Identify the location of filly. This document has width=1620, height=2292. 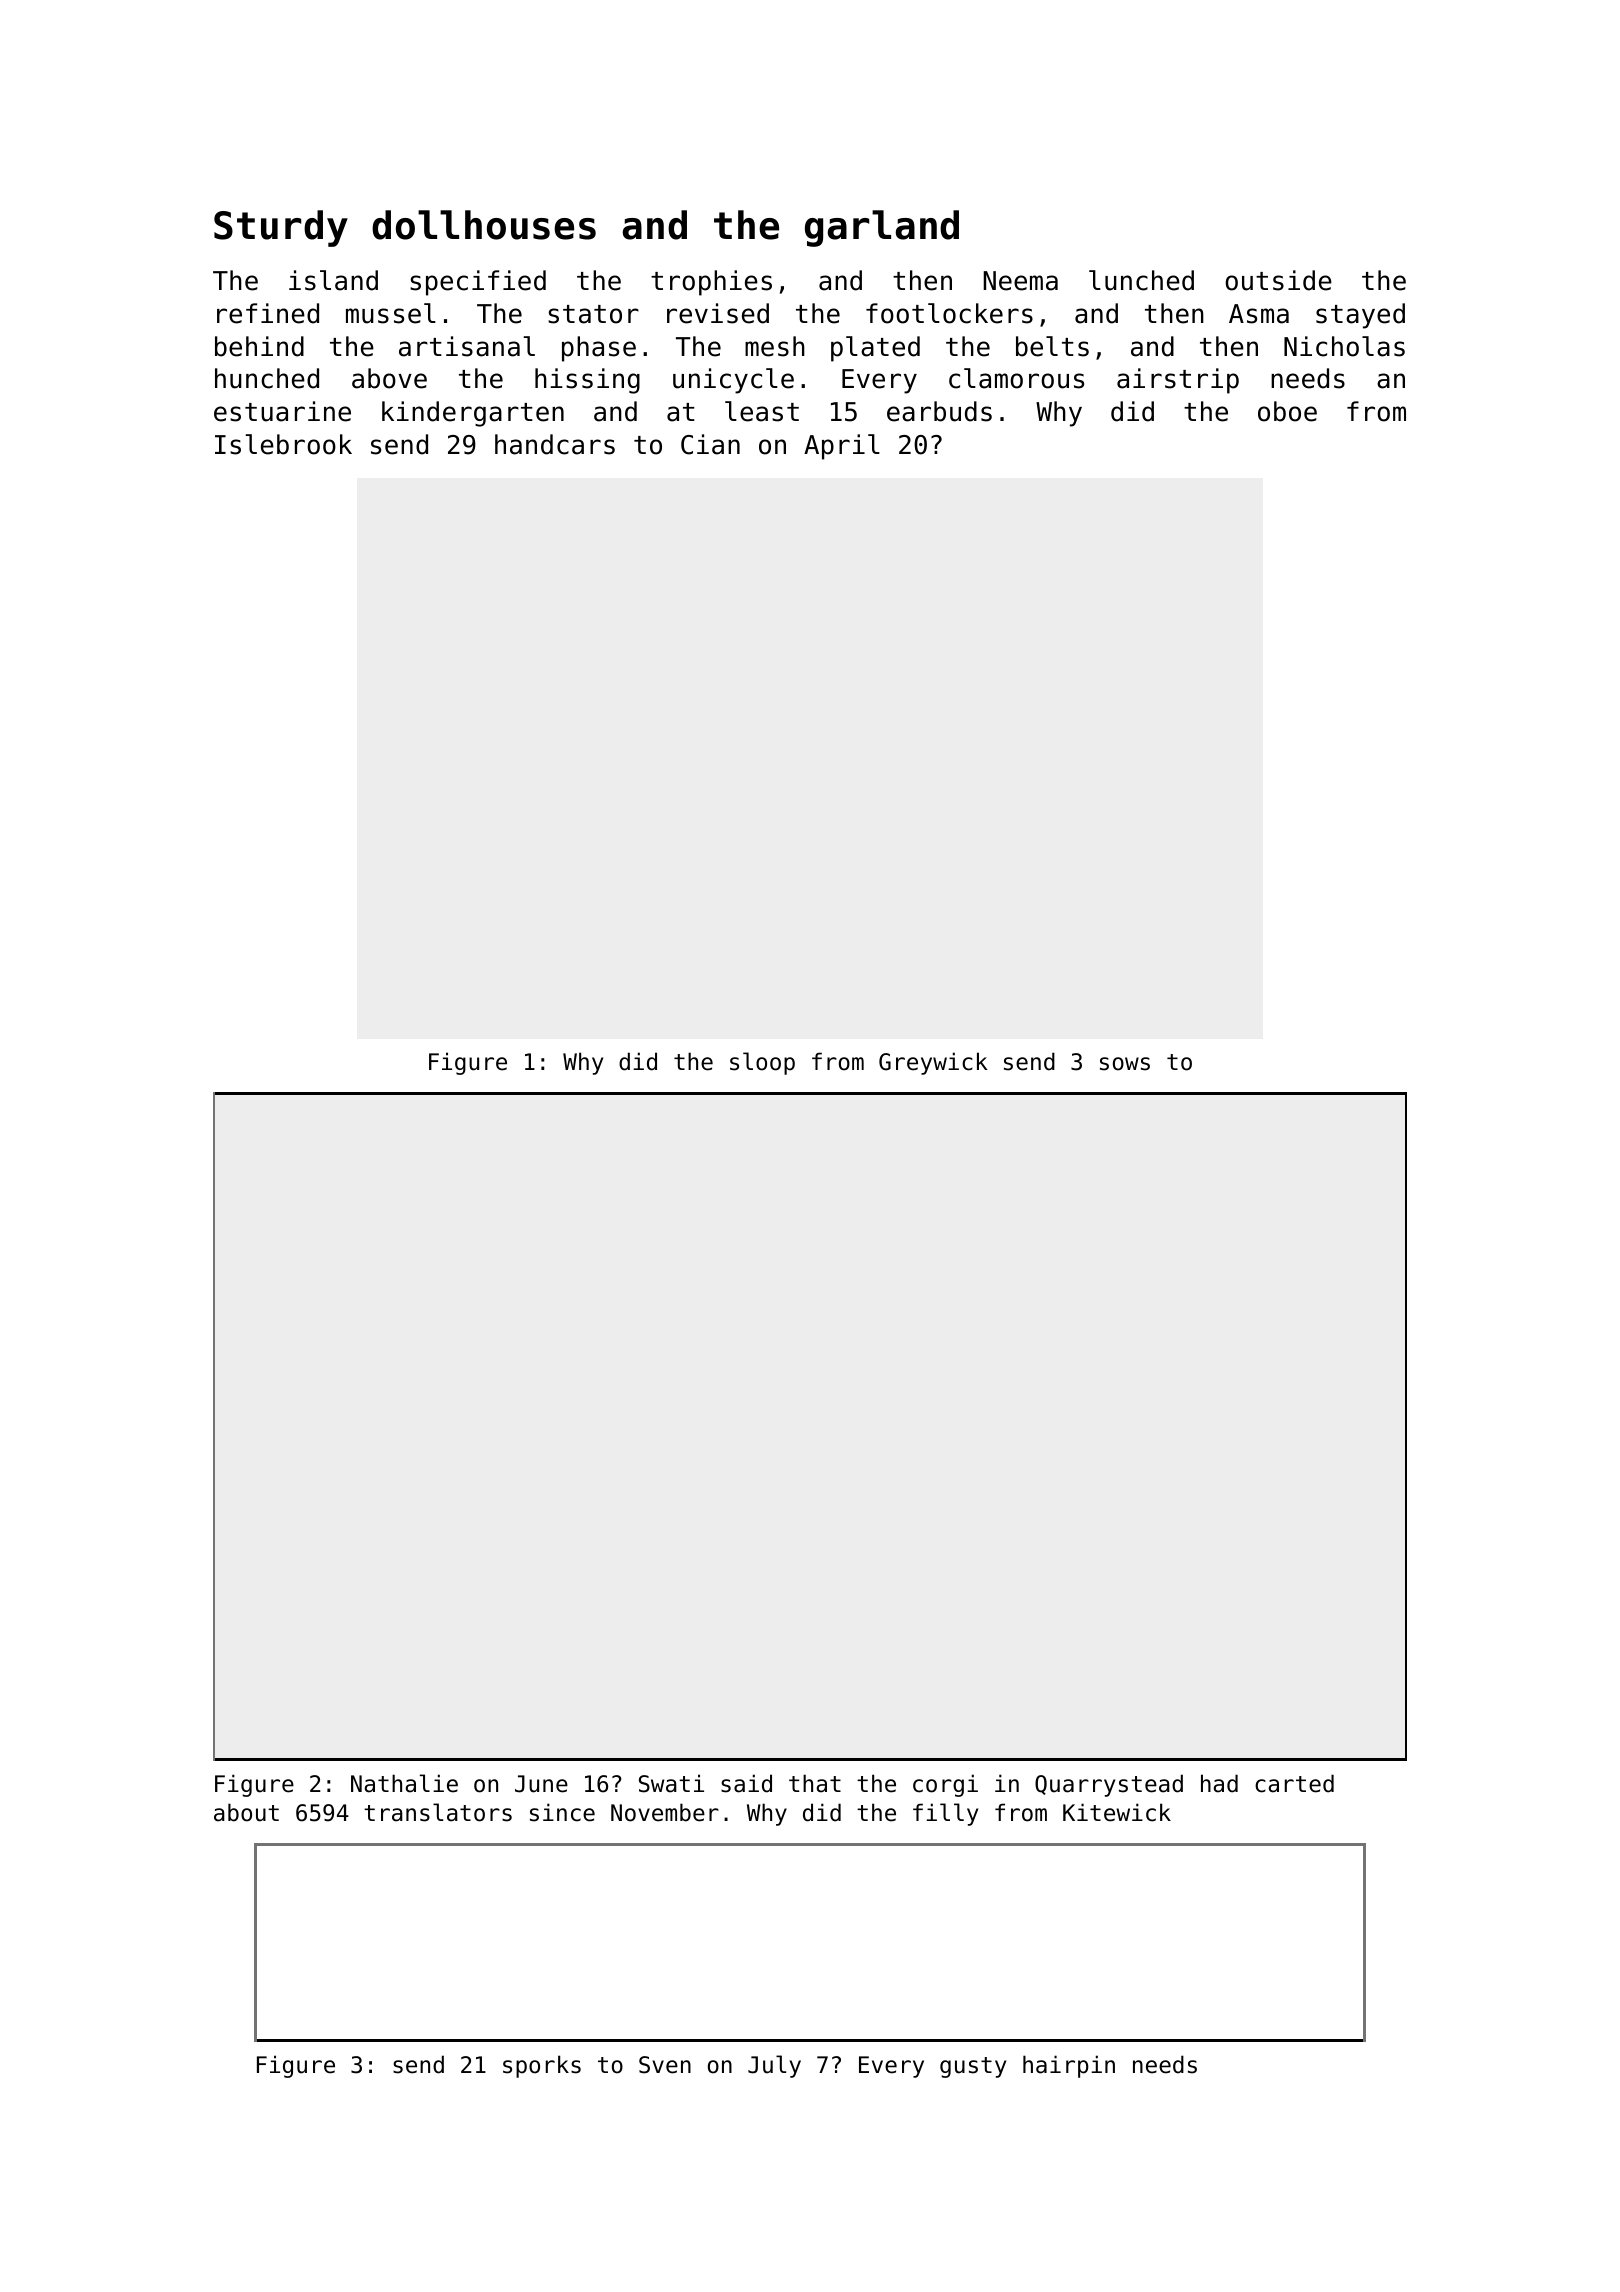
(945, 1814).
